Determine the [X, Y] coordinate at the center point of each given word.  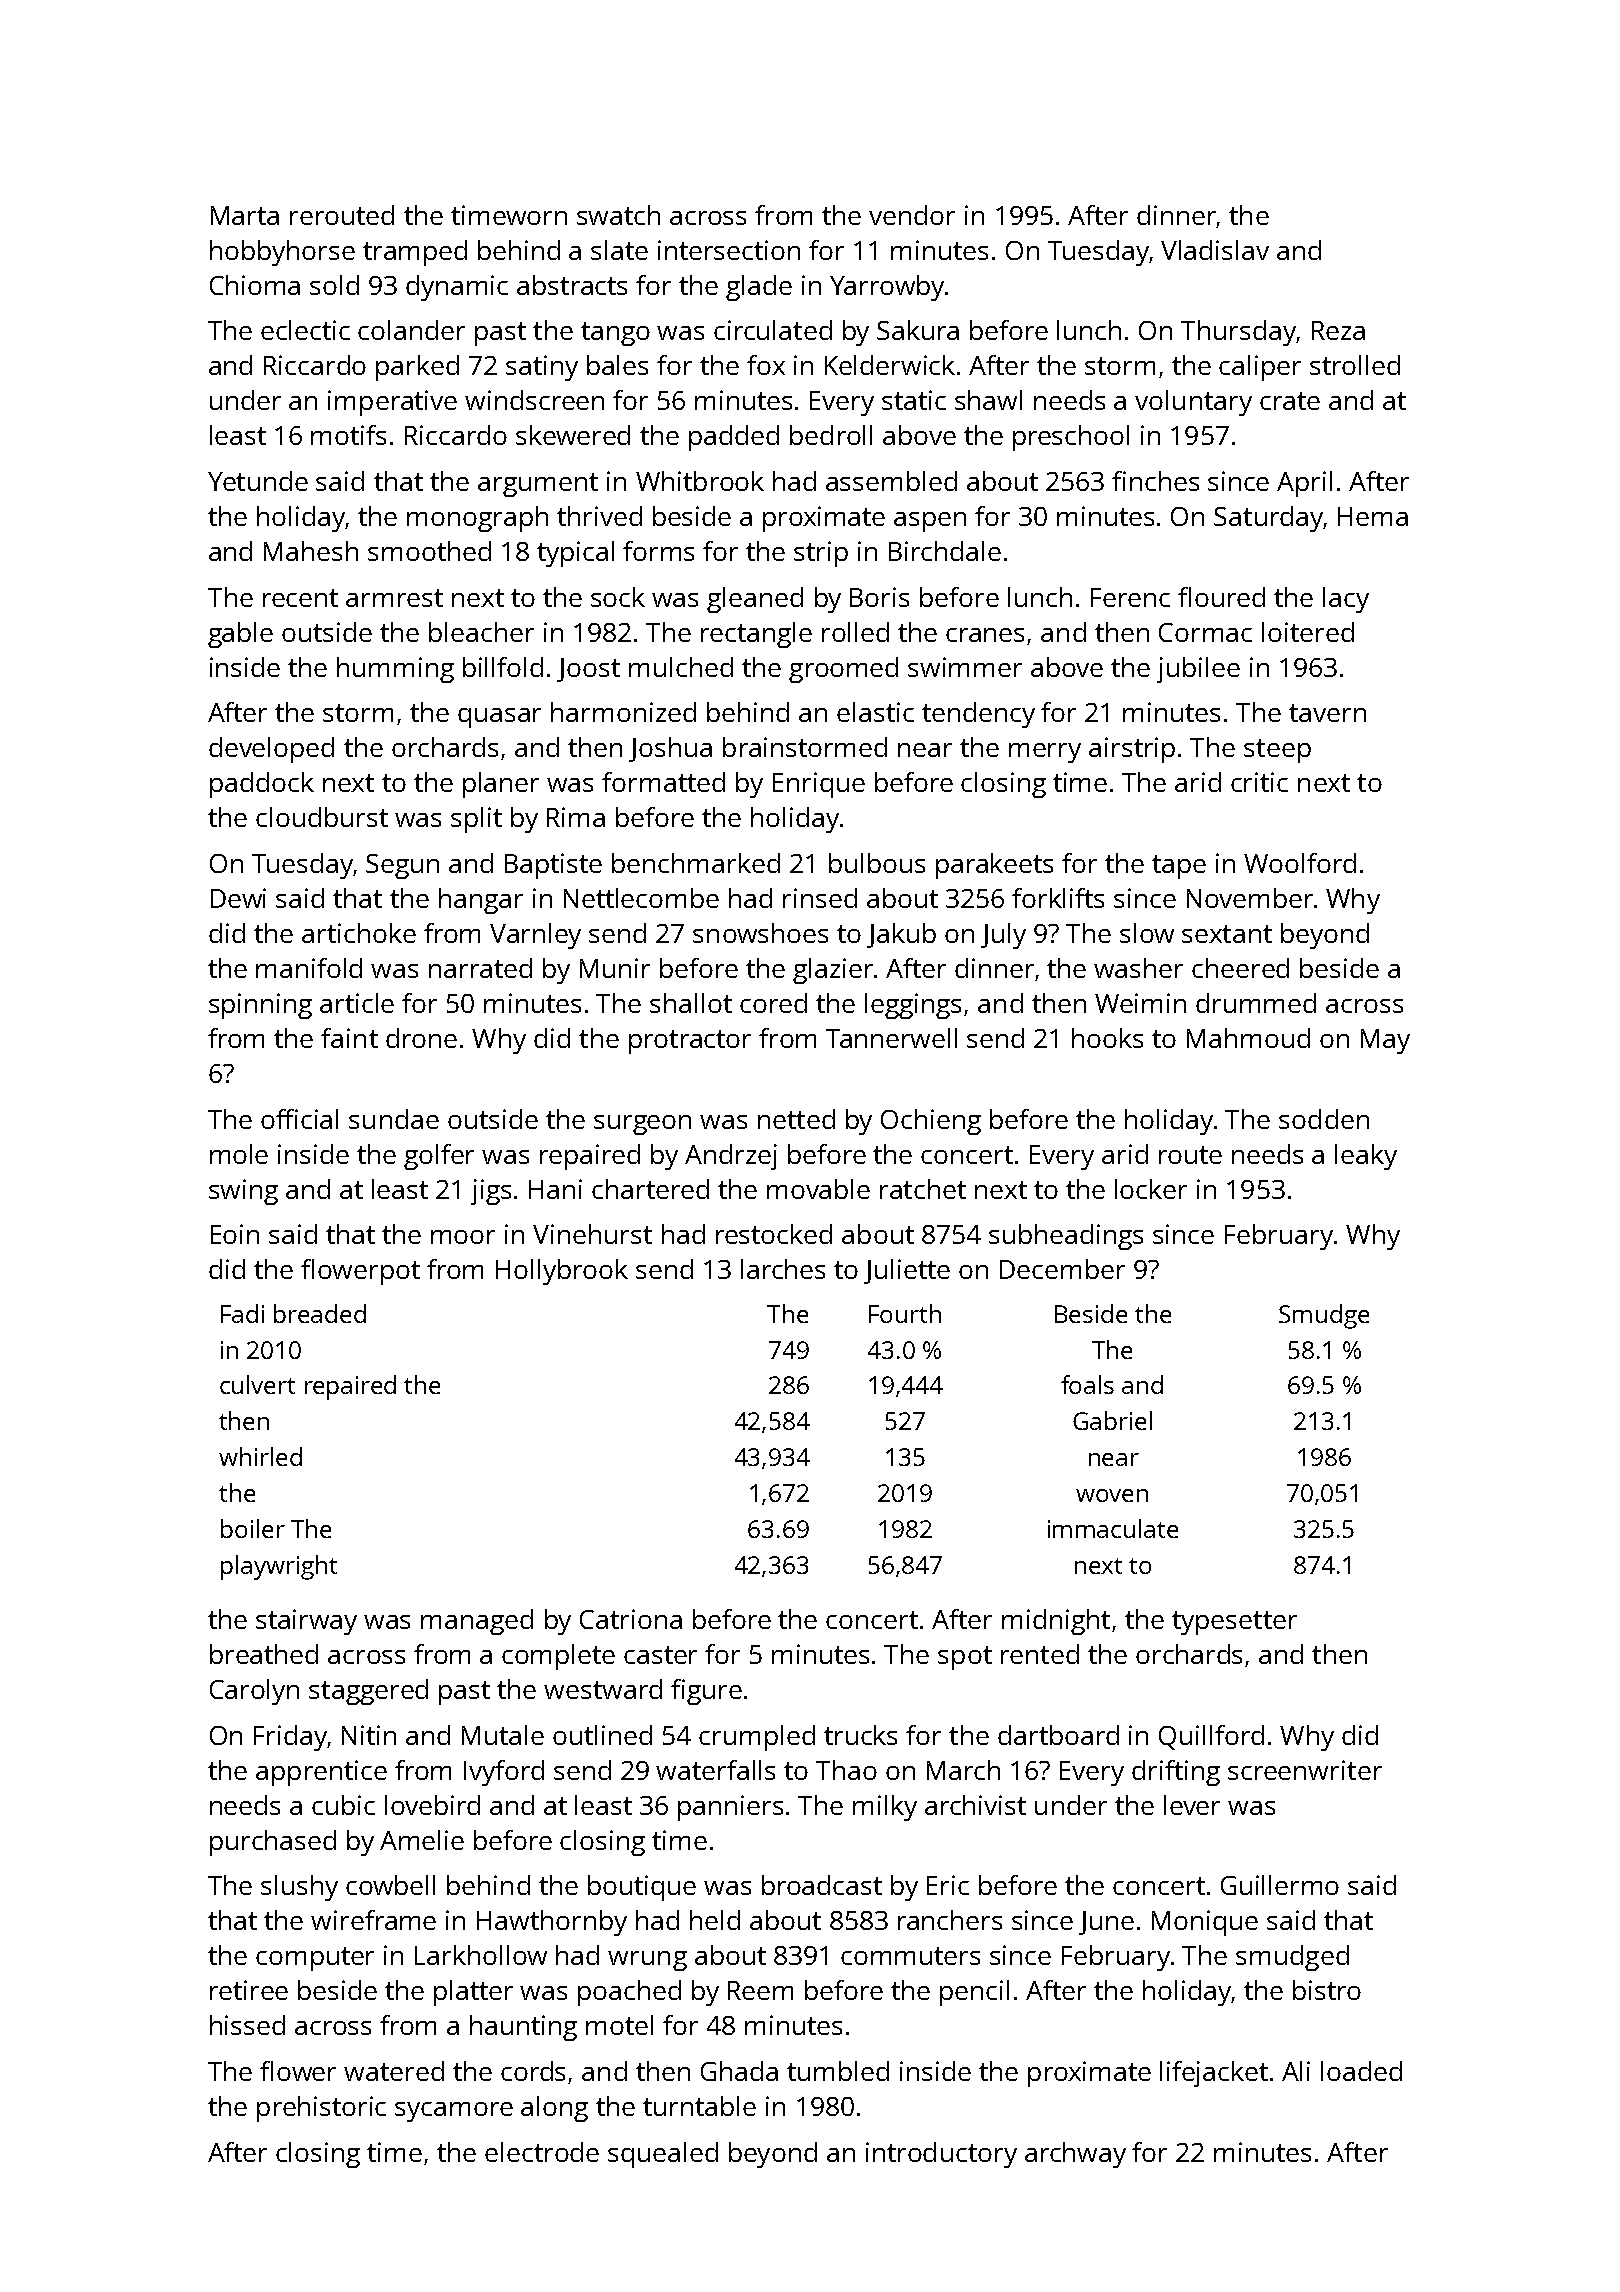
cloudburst [322, 817]
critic [1259, 782]
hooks [1107, 1038]
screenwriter [1305, 1770]
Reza [1338, 330]
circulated [773, 330]
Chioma [255, 285]
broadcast [822, 1885]
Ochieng [931, 1122]
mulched [681, 667]
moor [463, 1237]
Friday [290, 1738]
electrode [542, 2152]
